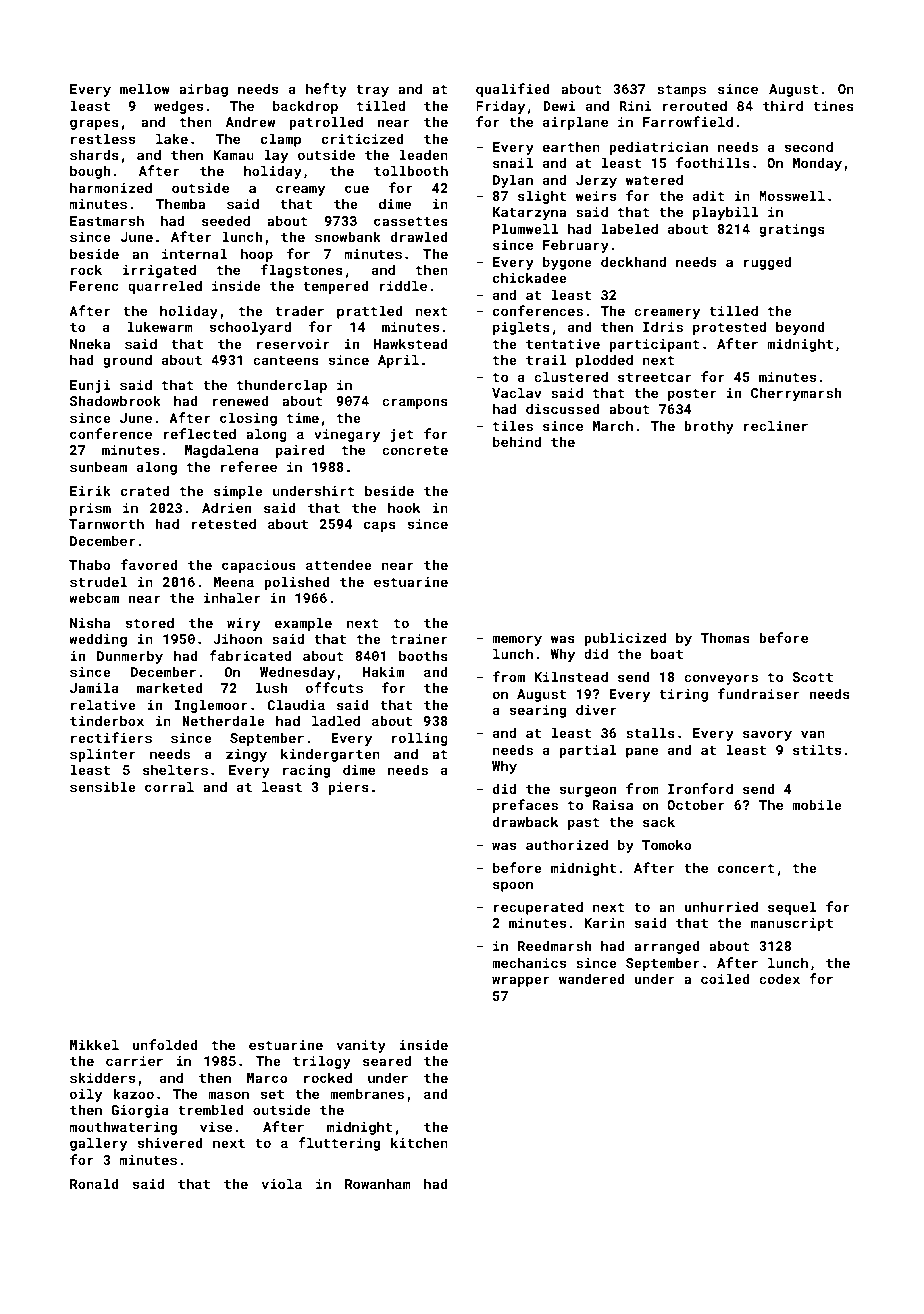 This image has height=1314, width=924. What do you see at coordinates (725, 637) in the image?
I see `Thomas` at bounding box center [725, 637].
